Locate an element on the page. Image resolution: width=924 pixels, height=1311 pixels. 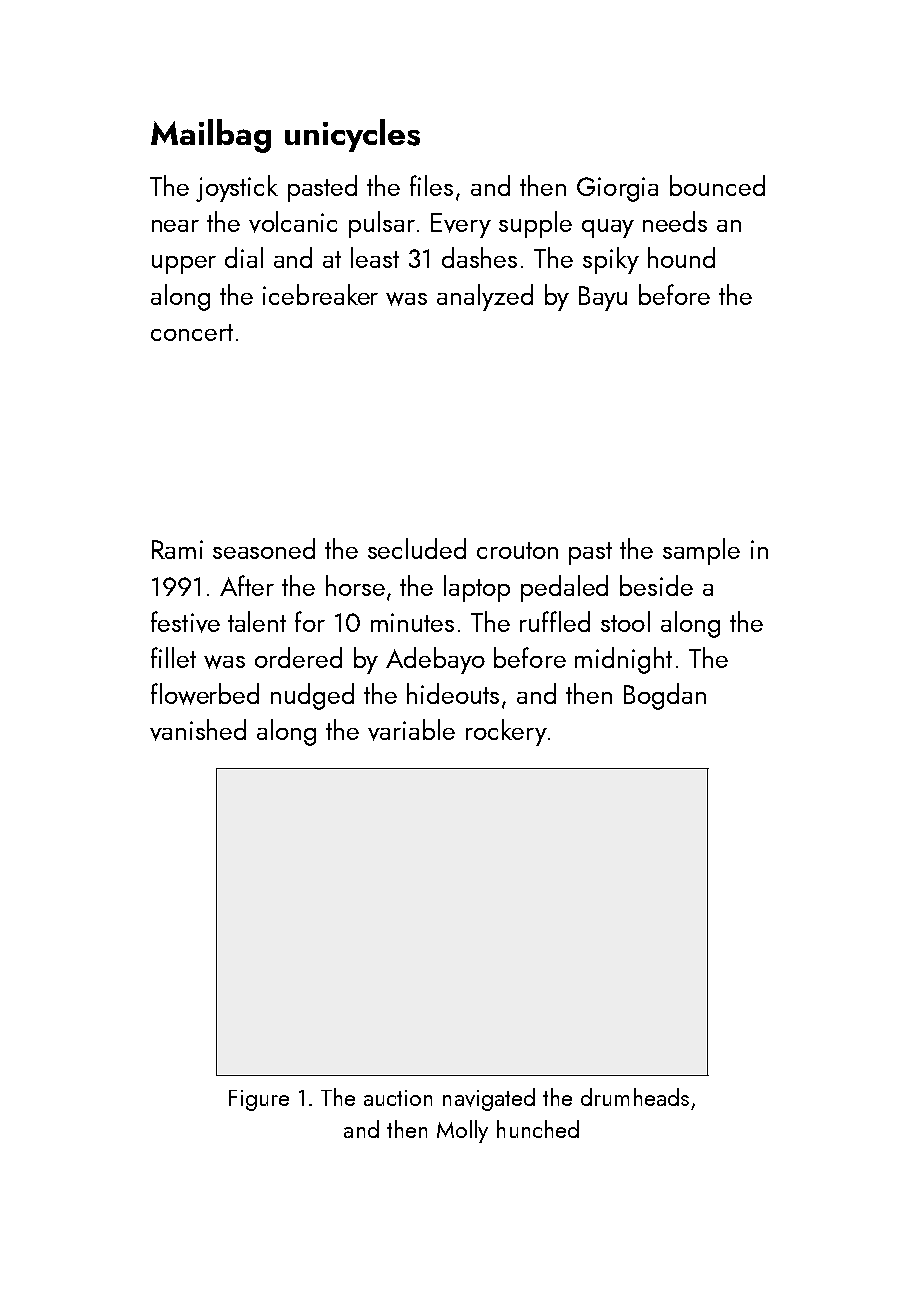
flowerbed is located at coordinates (205, 694).
